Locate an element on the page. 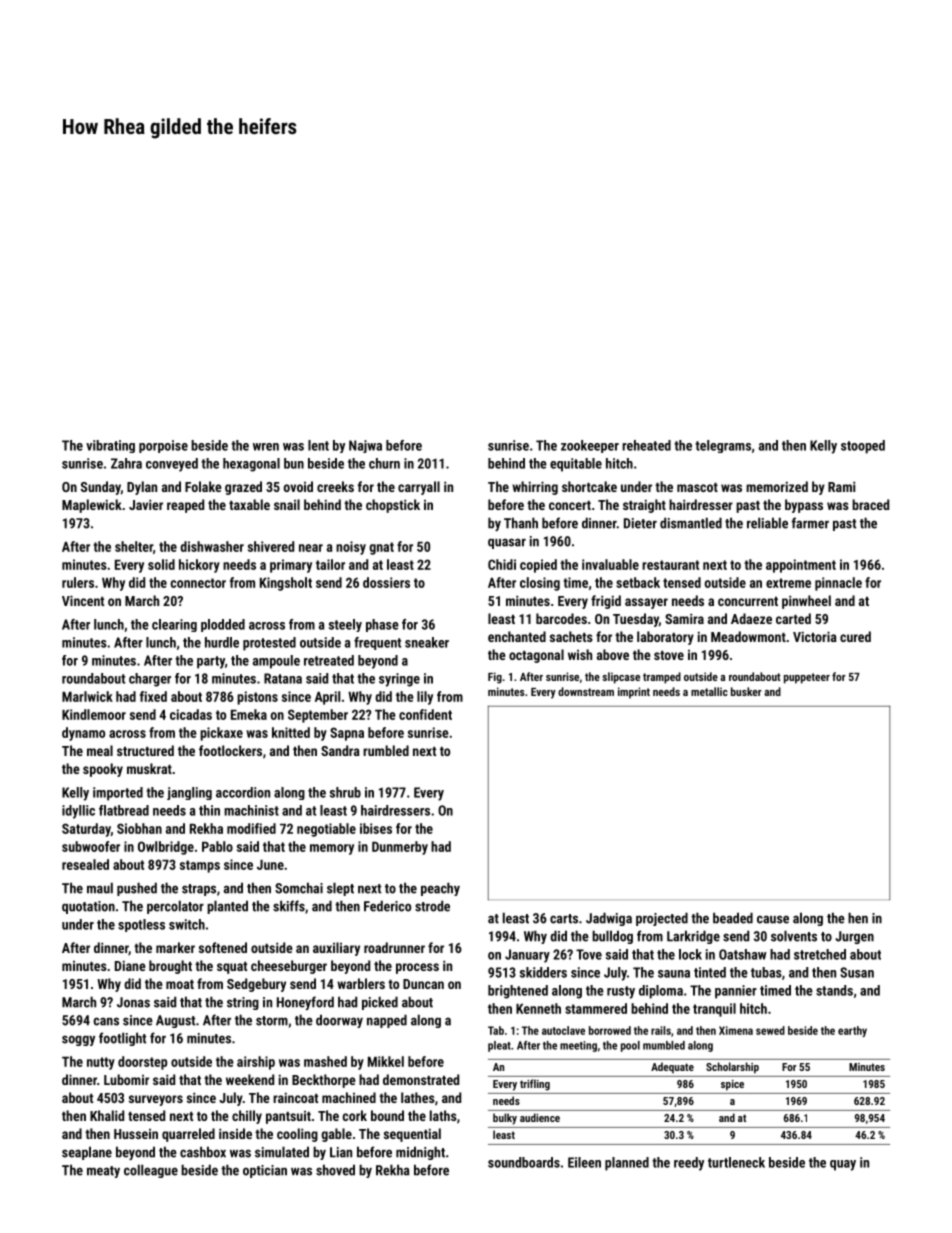 The width and height of the document is (952, 1233). carts is located at coordinates (564, 919).
